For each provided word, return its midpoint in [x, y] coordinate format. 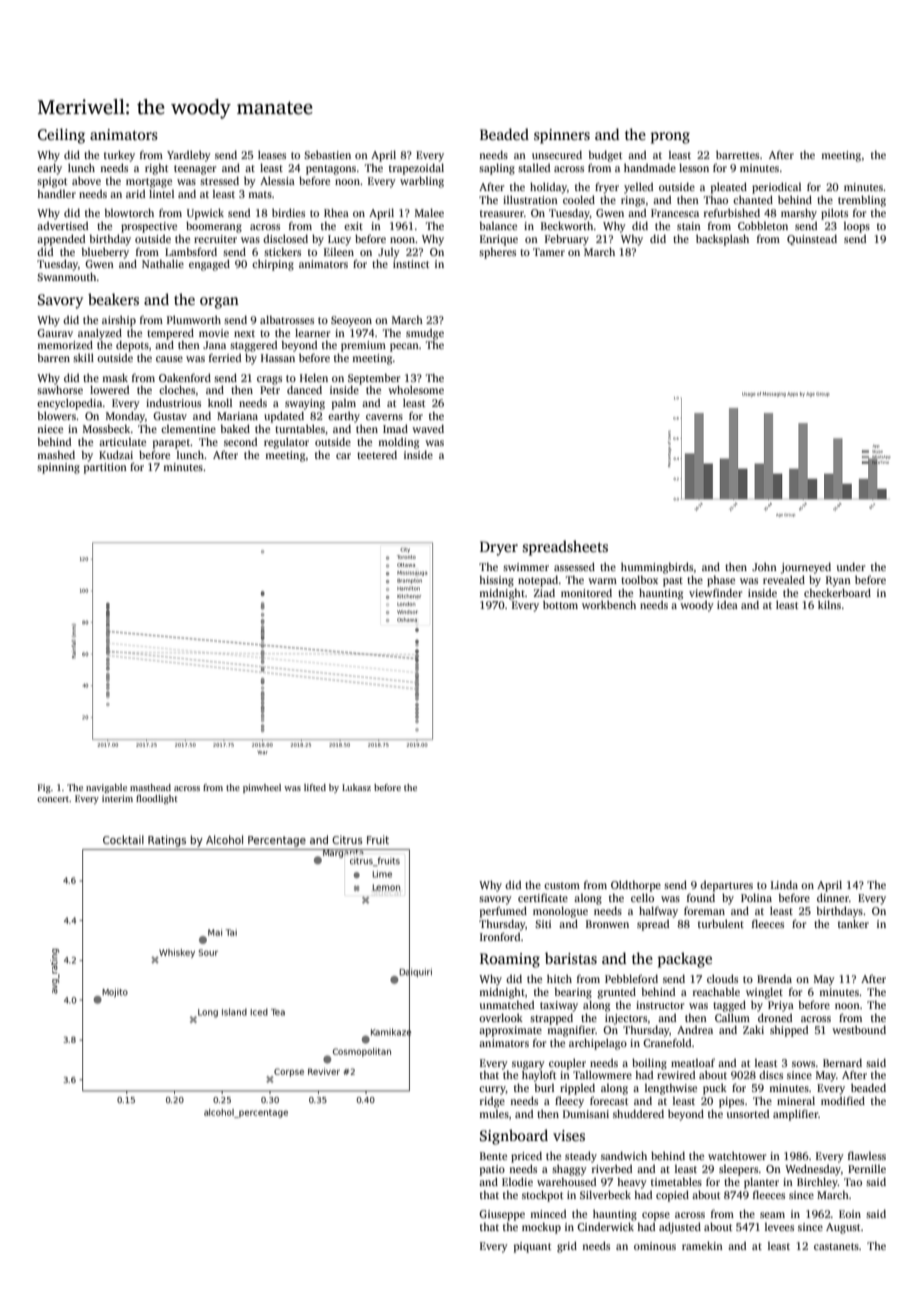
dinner [833, 897]
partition [105, 468]
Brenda [774, 978]
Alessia [277, 180]
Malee [429, 212]
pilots [834, 214]
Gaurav [55, 333]
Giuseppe [502, 1215]
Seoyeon [351, 321]
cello [642, 897]
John [764, 566]
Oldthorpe [636, 886]
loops [857, 227]
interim [117, 798]
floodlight [157, 799]
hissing [496, 581]
